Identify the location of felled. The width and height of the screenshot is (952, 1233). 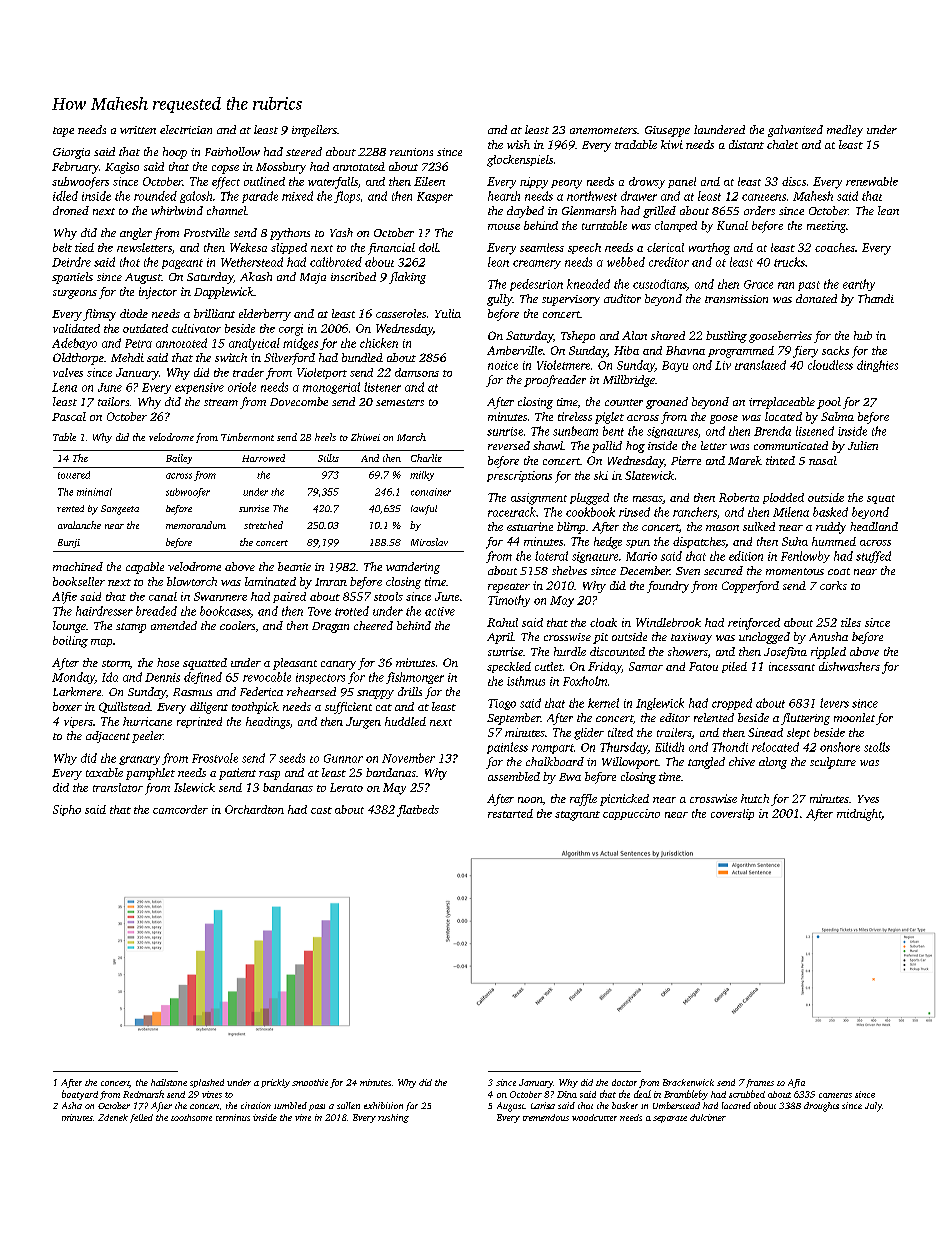
(141, 1118).
